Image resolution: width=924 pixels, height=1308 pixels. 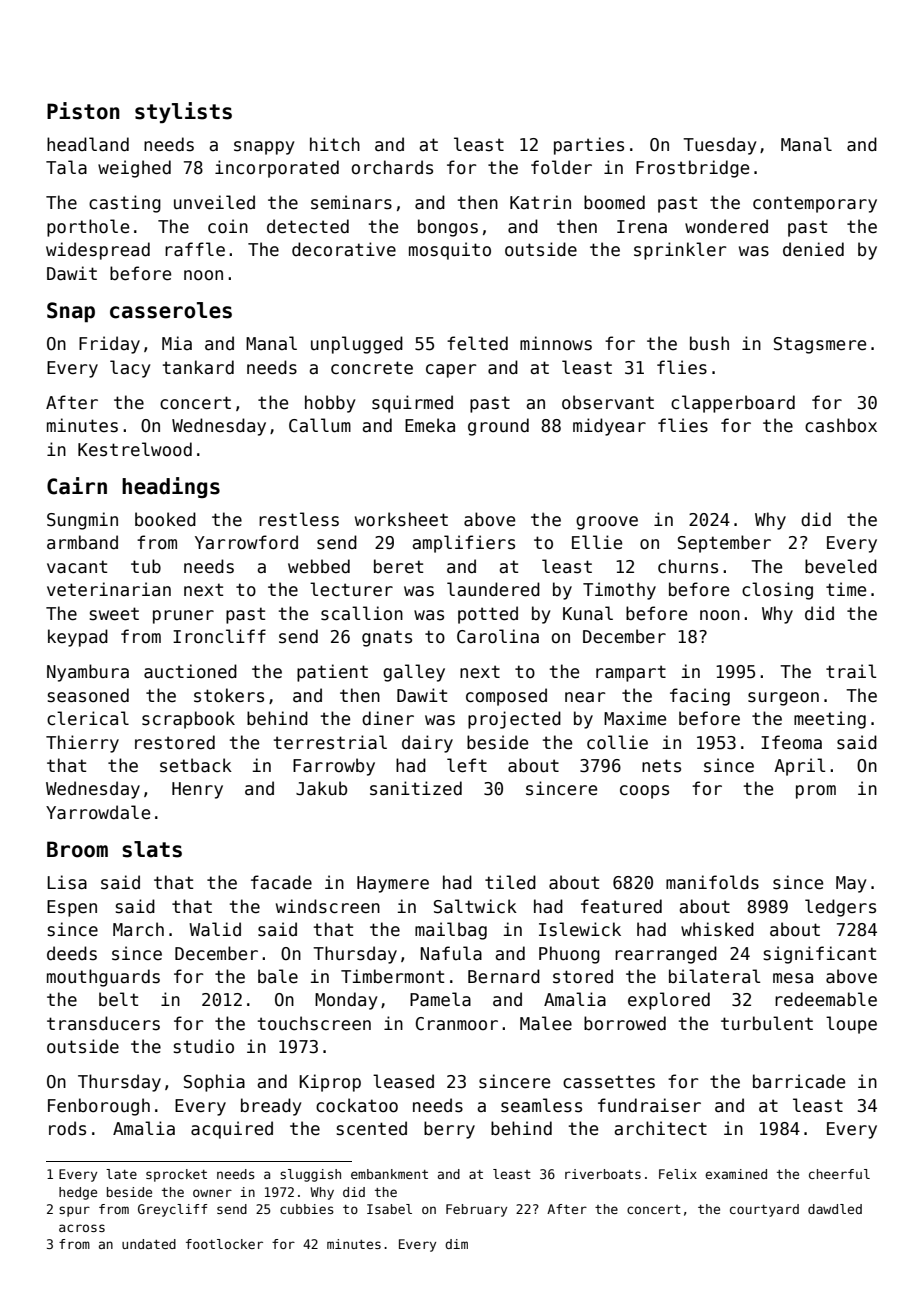 I want to click on Stagsmere, so click(x=820, y=345).
